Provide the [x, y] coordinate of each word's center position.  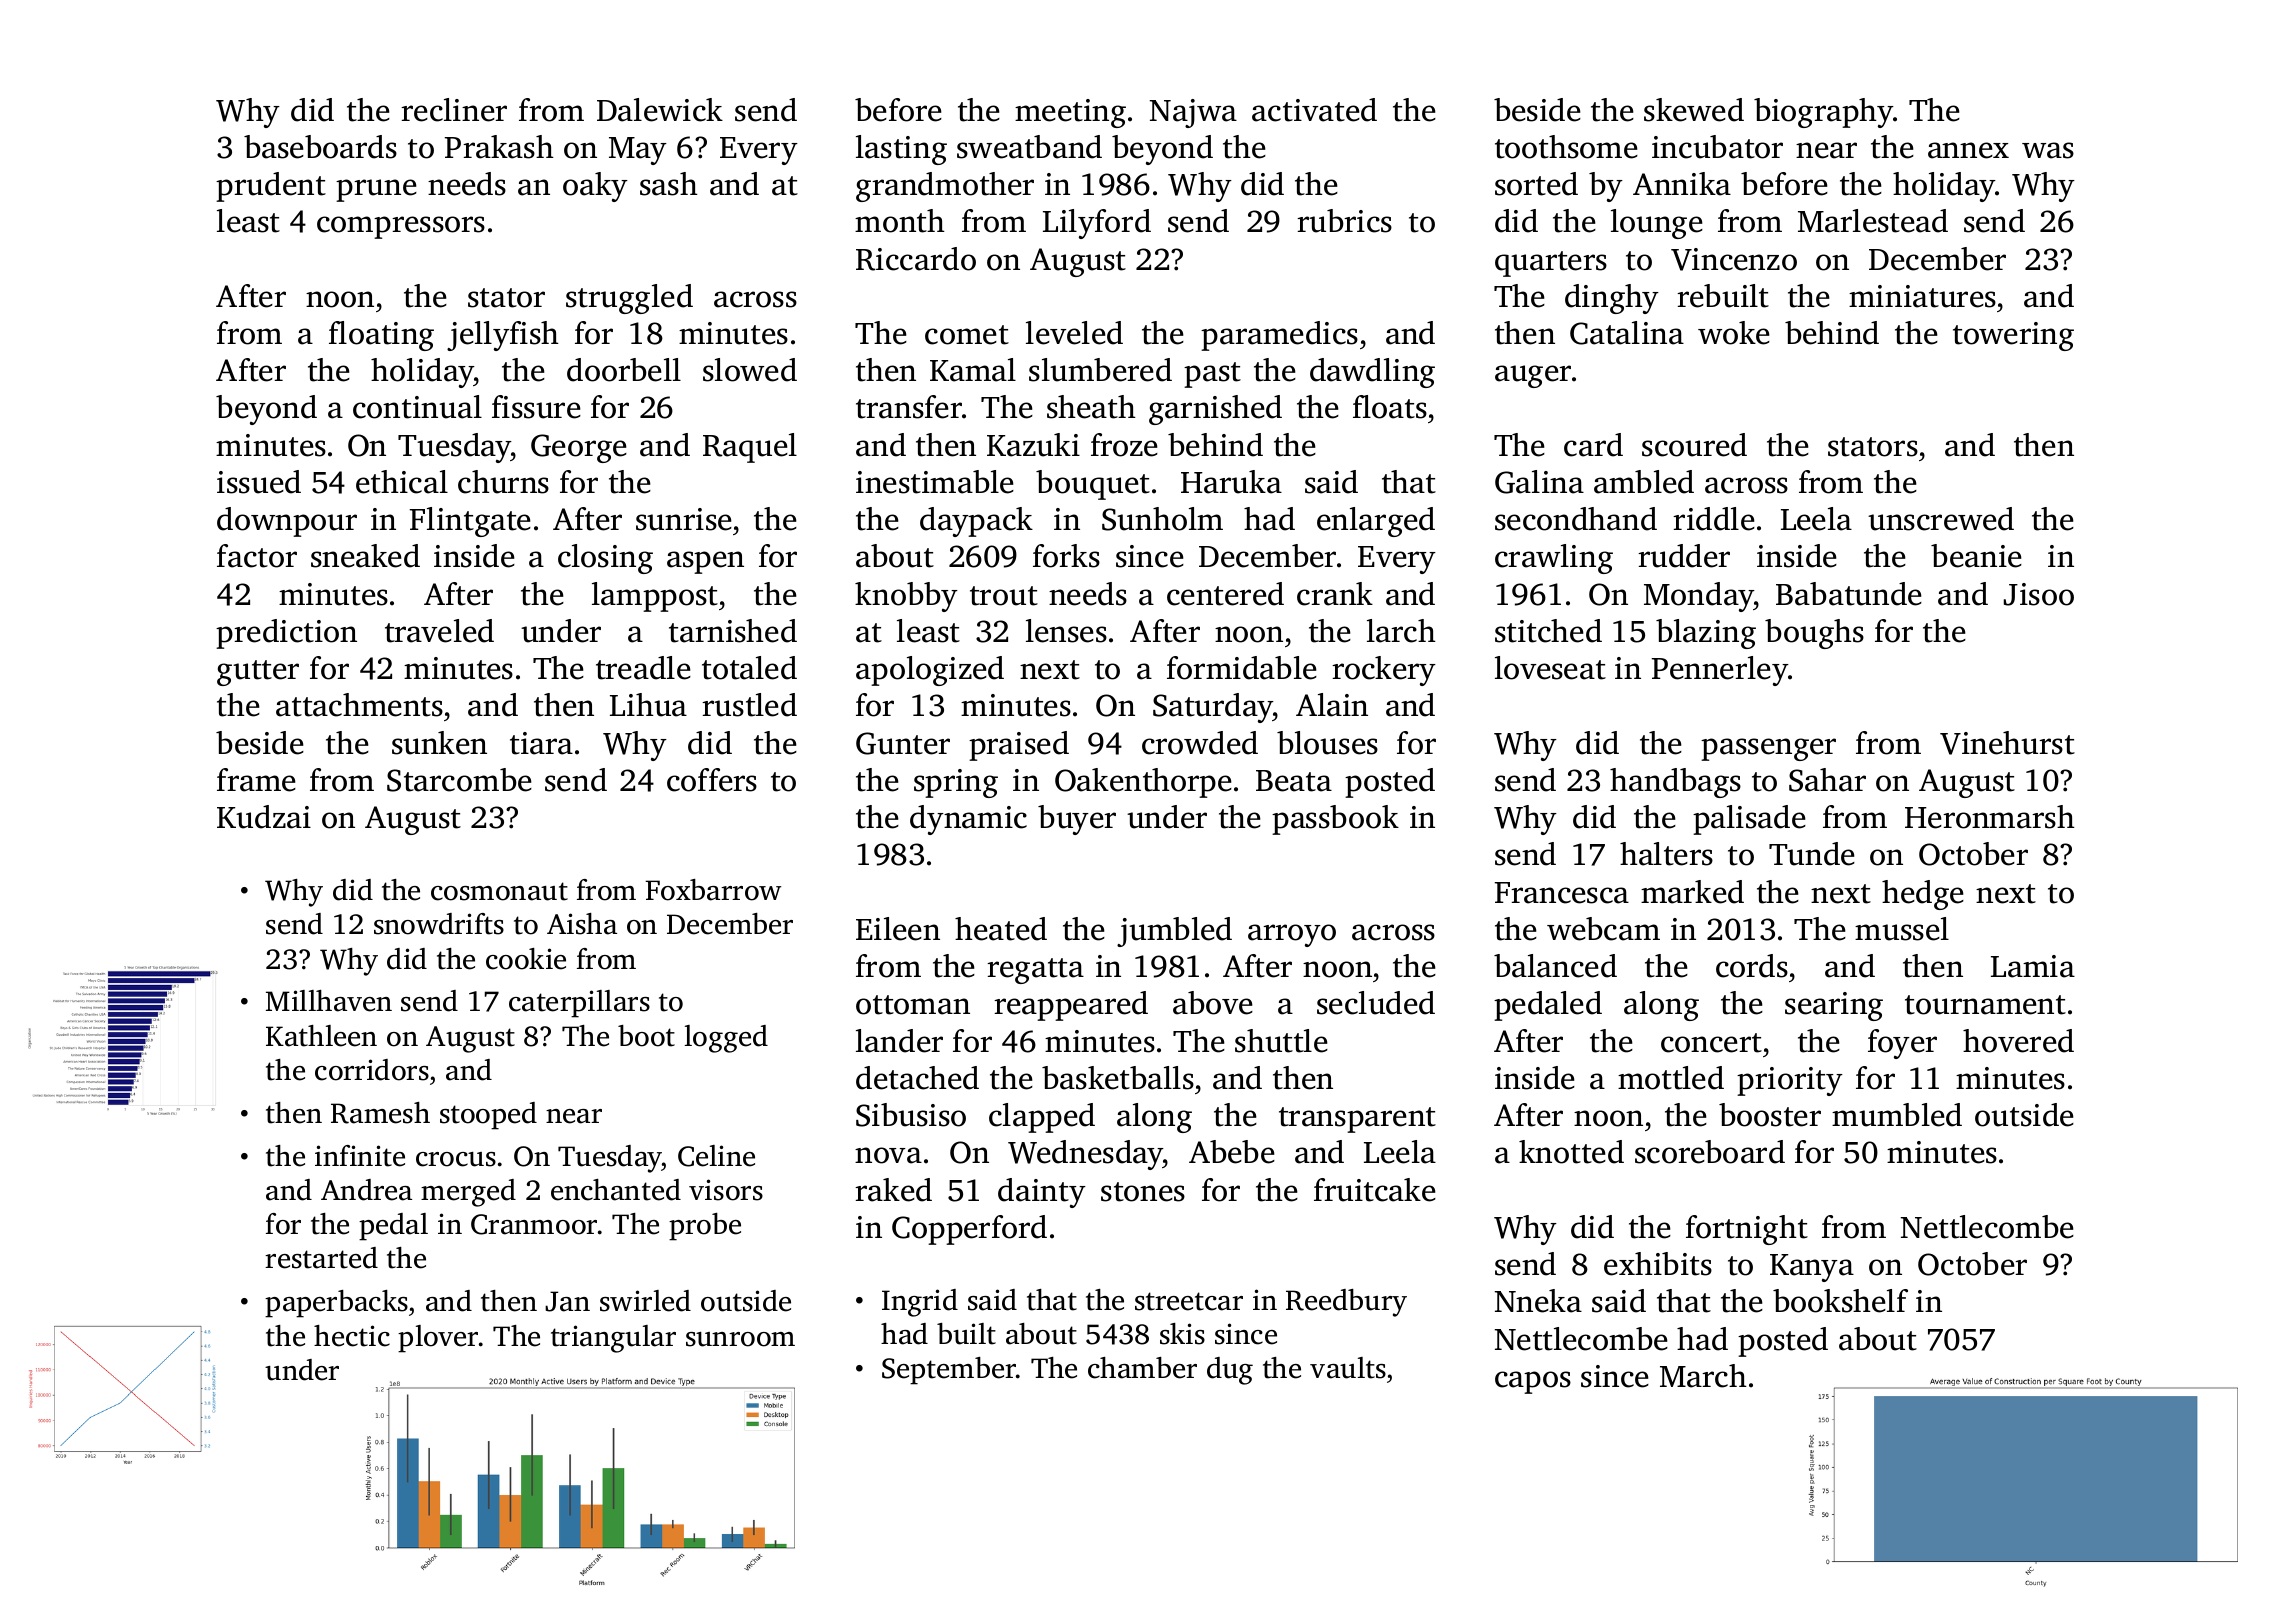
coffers [712, 780]
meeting [1070, 113]
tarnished [733, 631]
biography [1823, 113]
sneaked [365, 556]
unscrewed [1941, 519]
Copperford [969, 1230]
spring [956, 783]
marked [1692, 892]
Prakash [499, 147]
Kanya [1812, 1268]
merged [468, 1193]
